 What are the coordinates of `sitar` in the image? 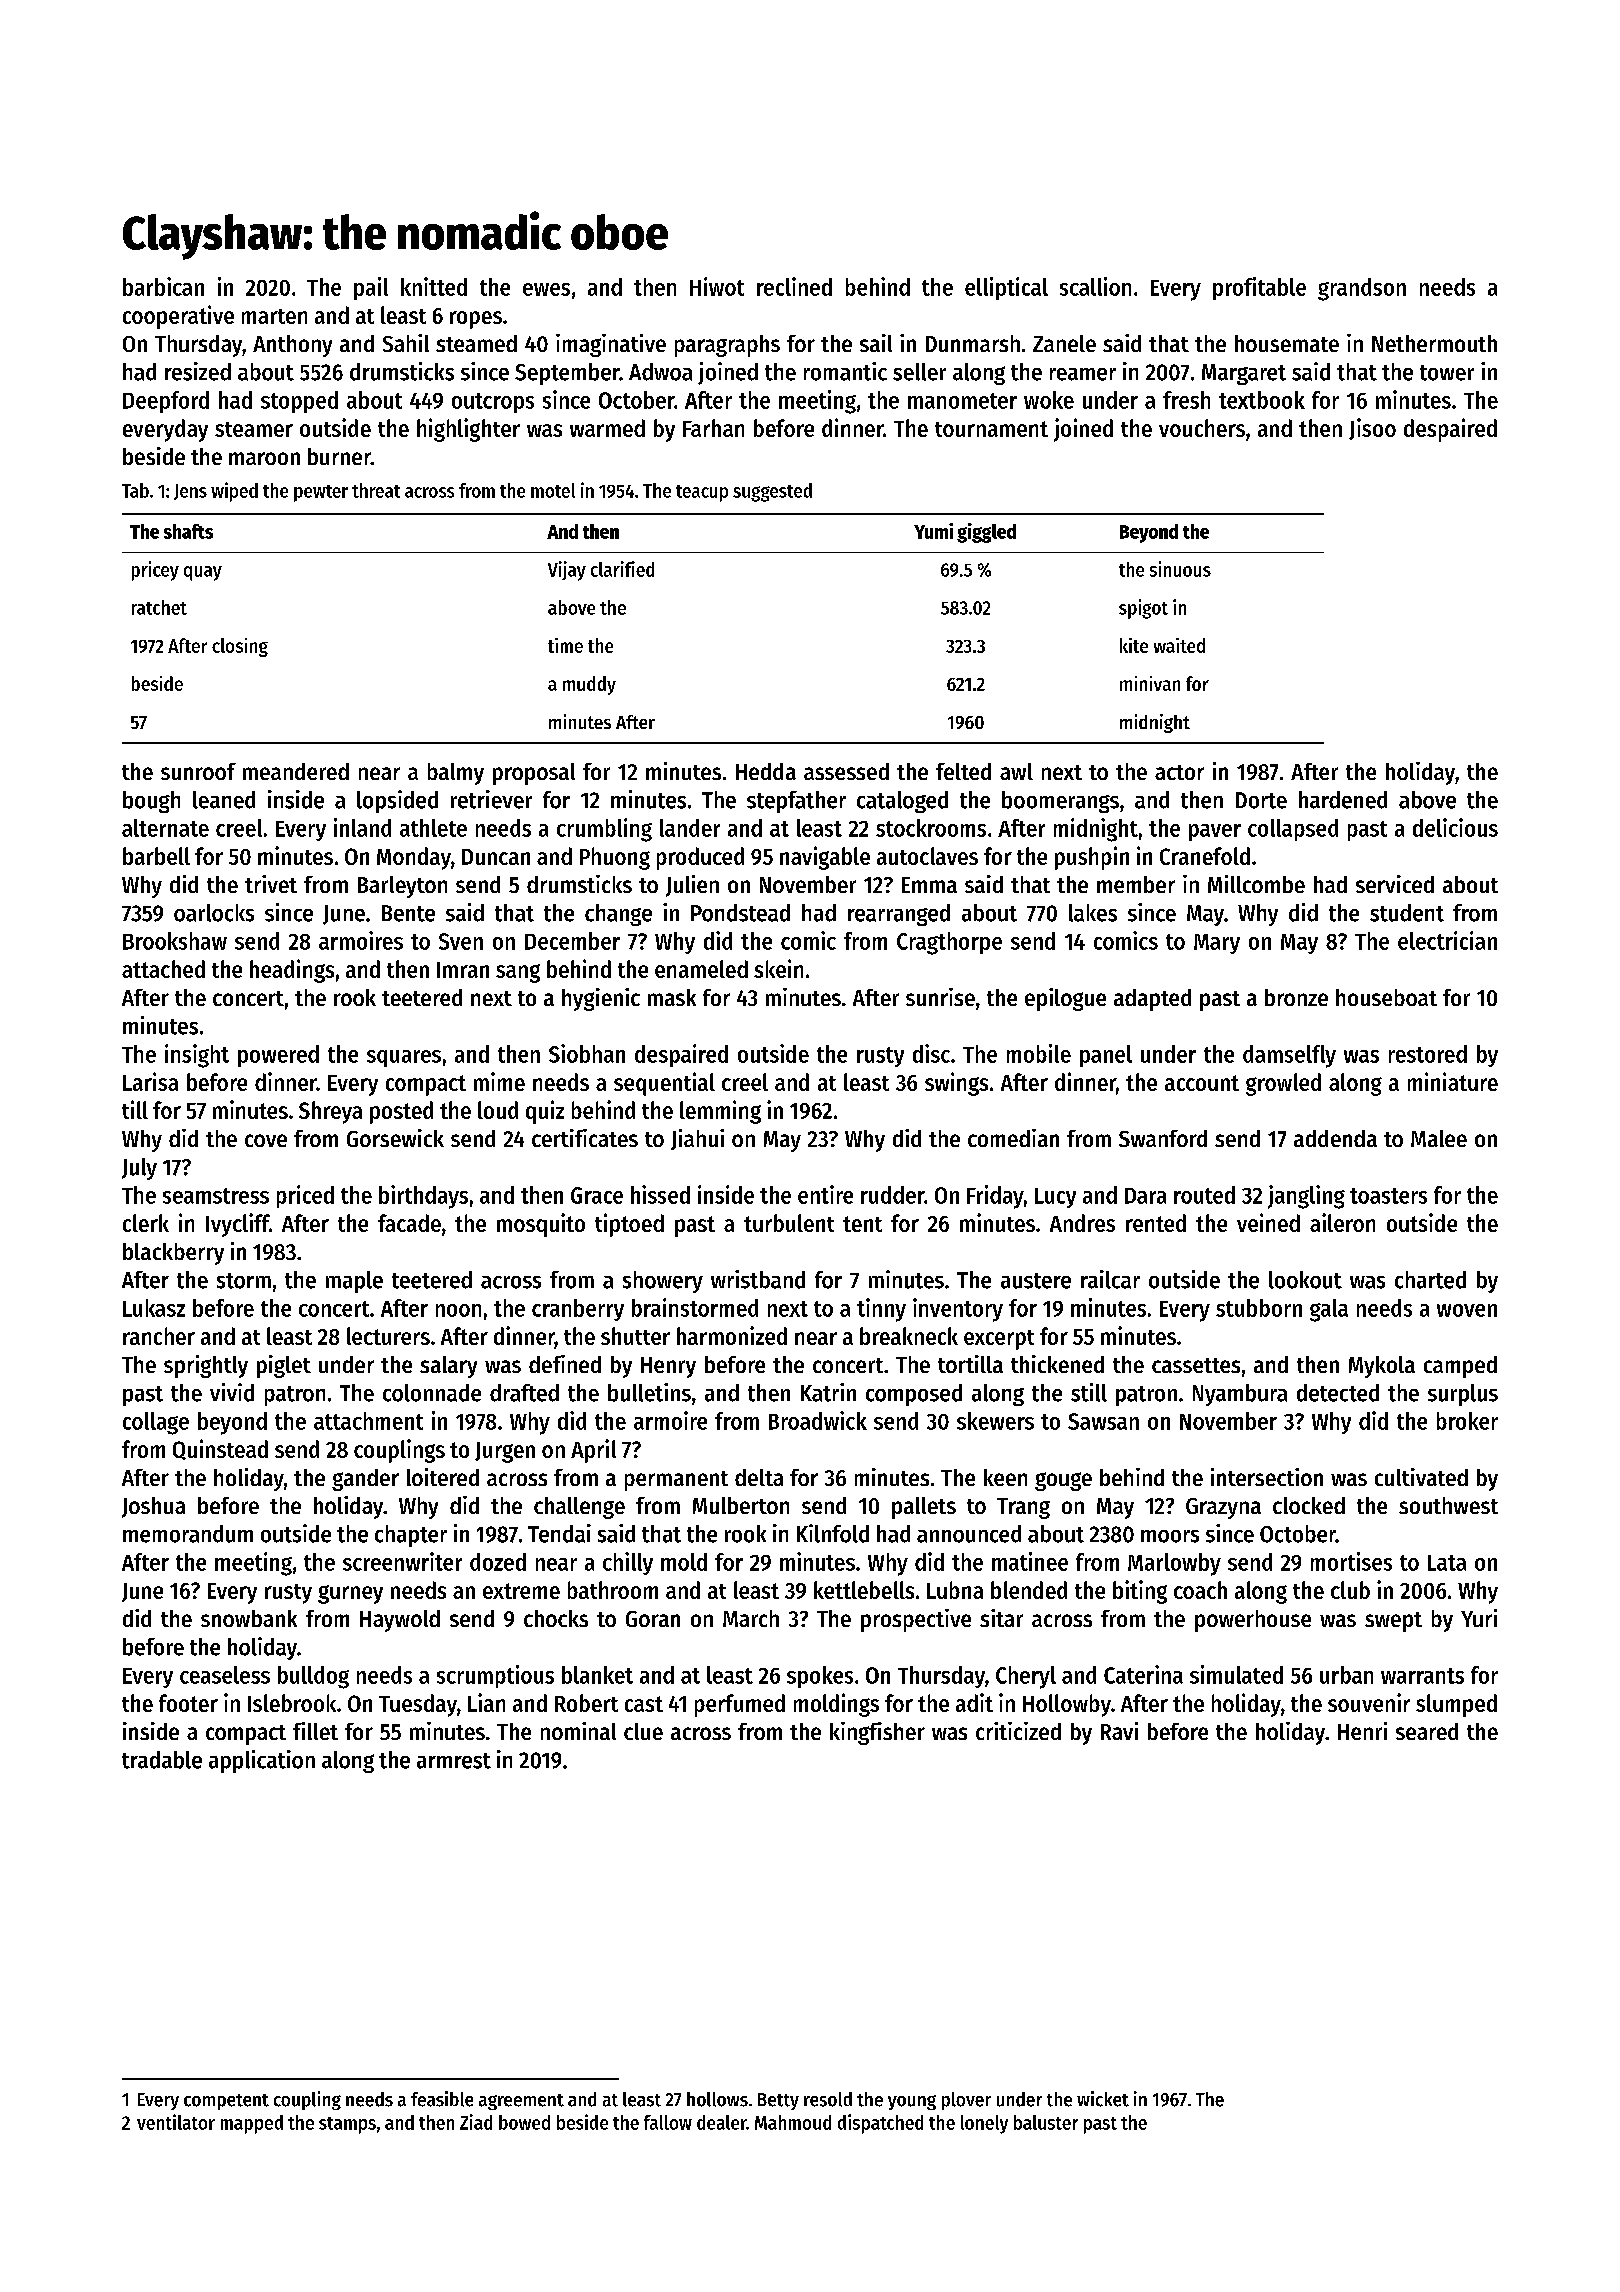 It's located at (1001, 1618).
